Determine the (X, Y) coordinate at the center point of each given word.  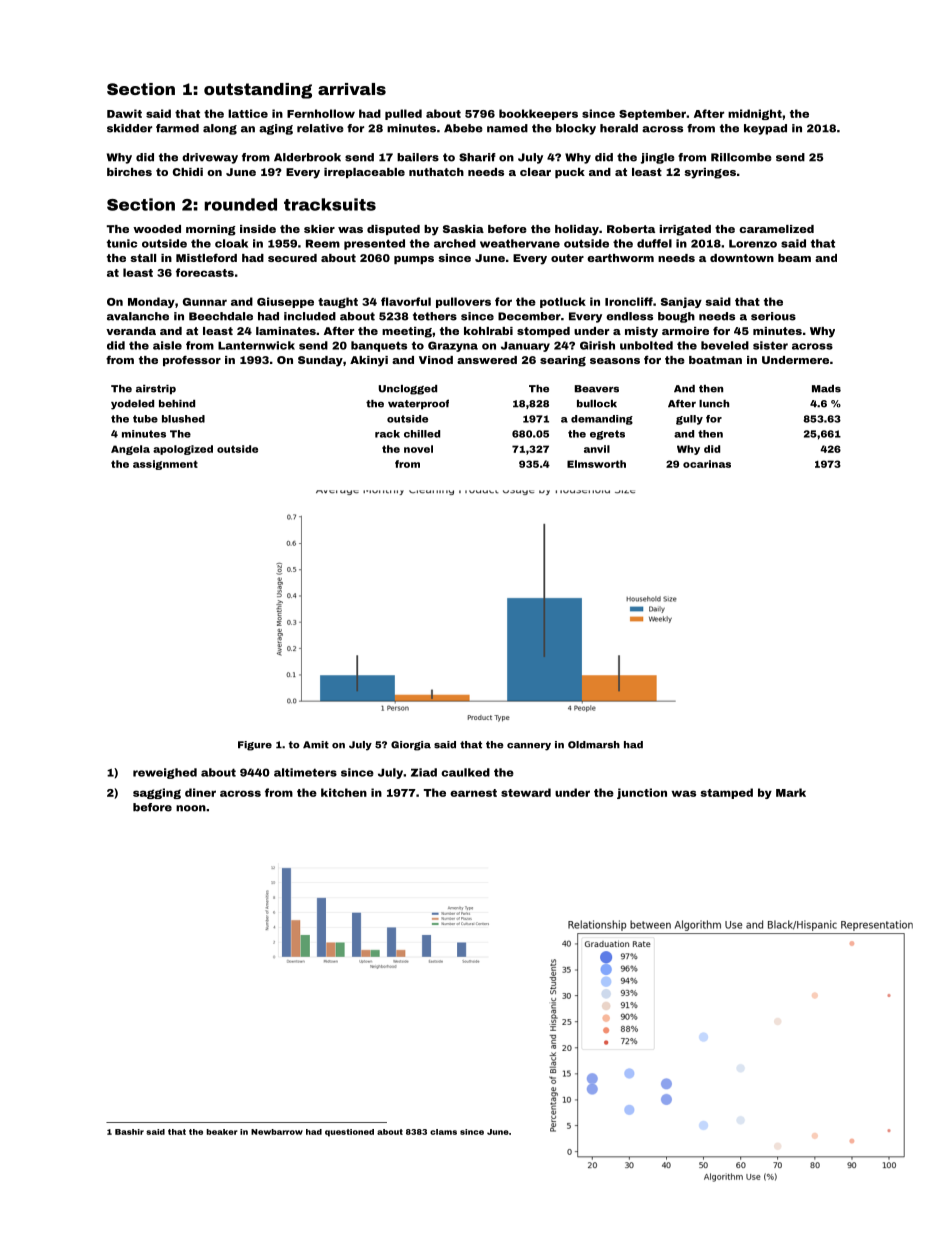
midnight (755, 114)
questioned (349, 1133)
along (220, 129)
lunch (714, 404)
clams (443, 1132)
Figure (255, 746)
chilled (422, 434)
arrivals (352, 89)
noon (191, 808)
